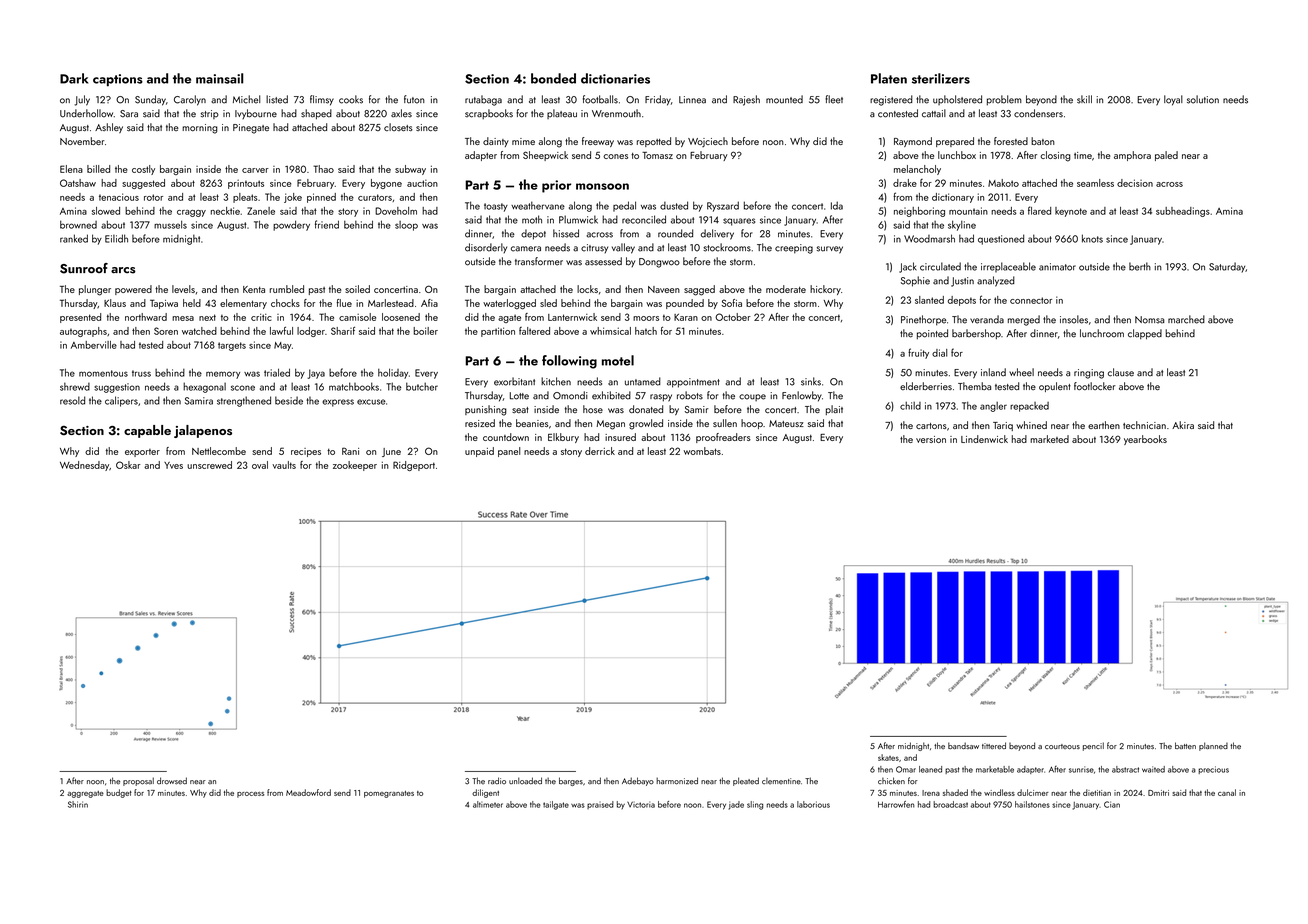 This screenshot has height=924, width=1308. I want to click on bandsaw, so click(963, 745).
